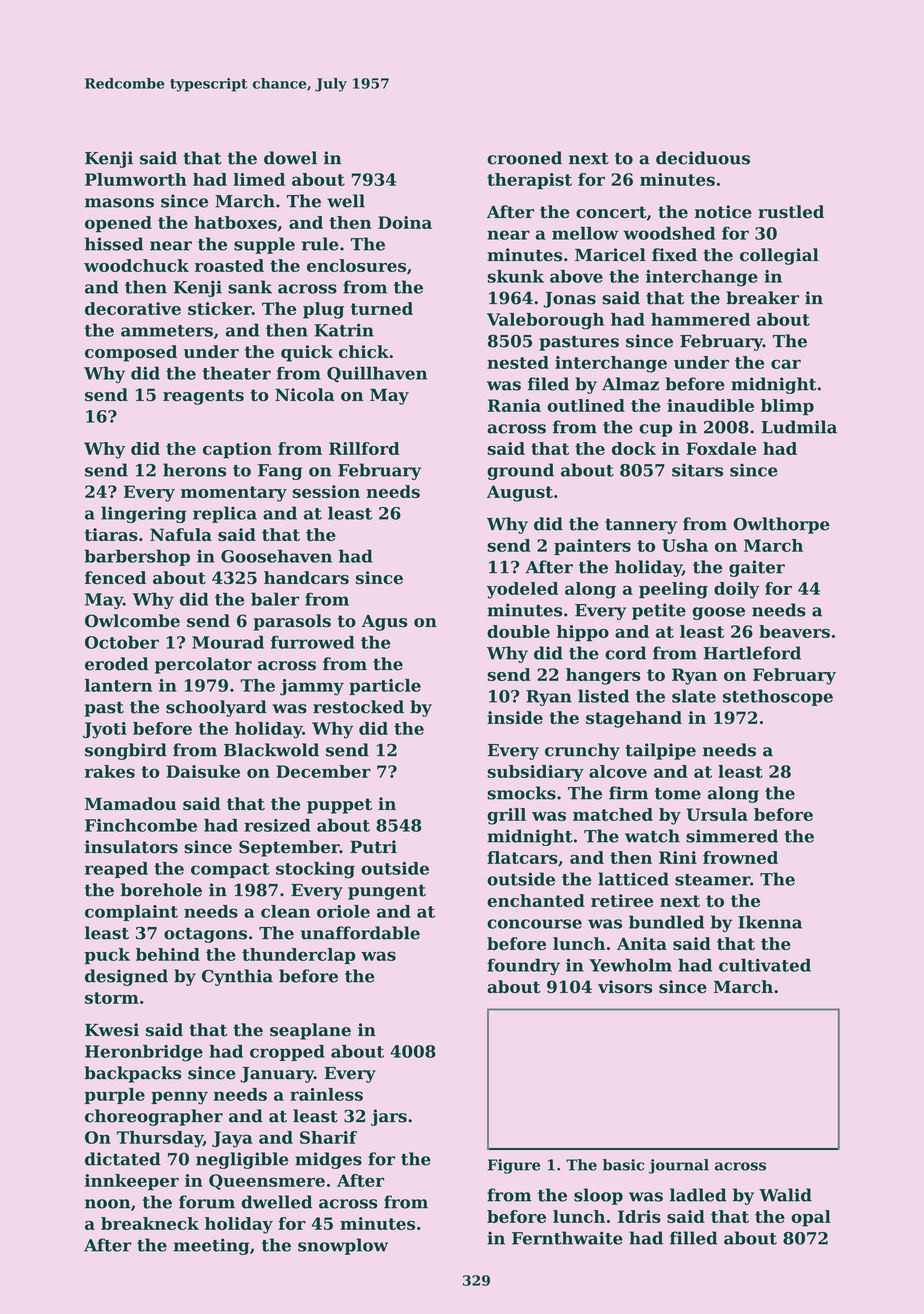 Image resolution: width=924 pixels, height=1314 pixels. What do you see at coordinates (275, 599) in the screenshot?
I see `baler` at bounding box center [275, 599].
